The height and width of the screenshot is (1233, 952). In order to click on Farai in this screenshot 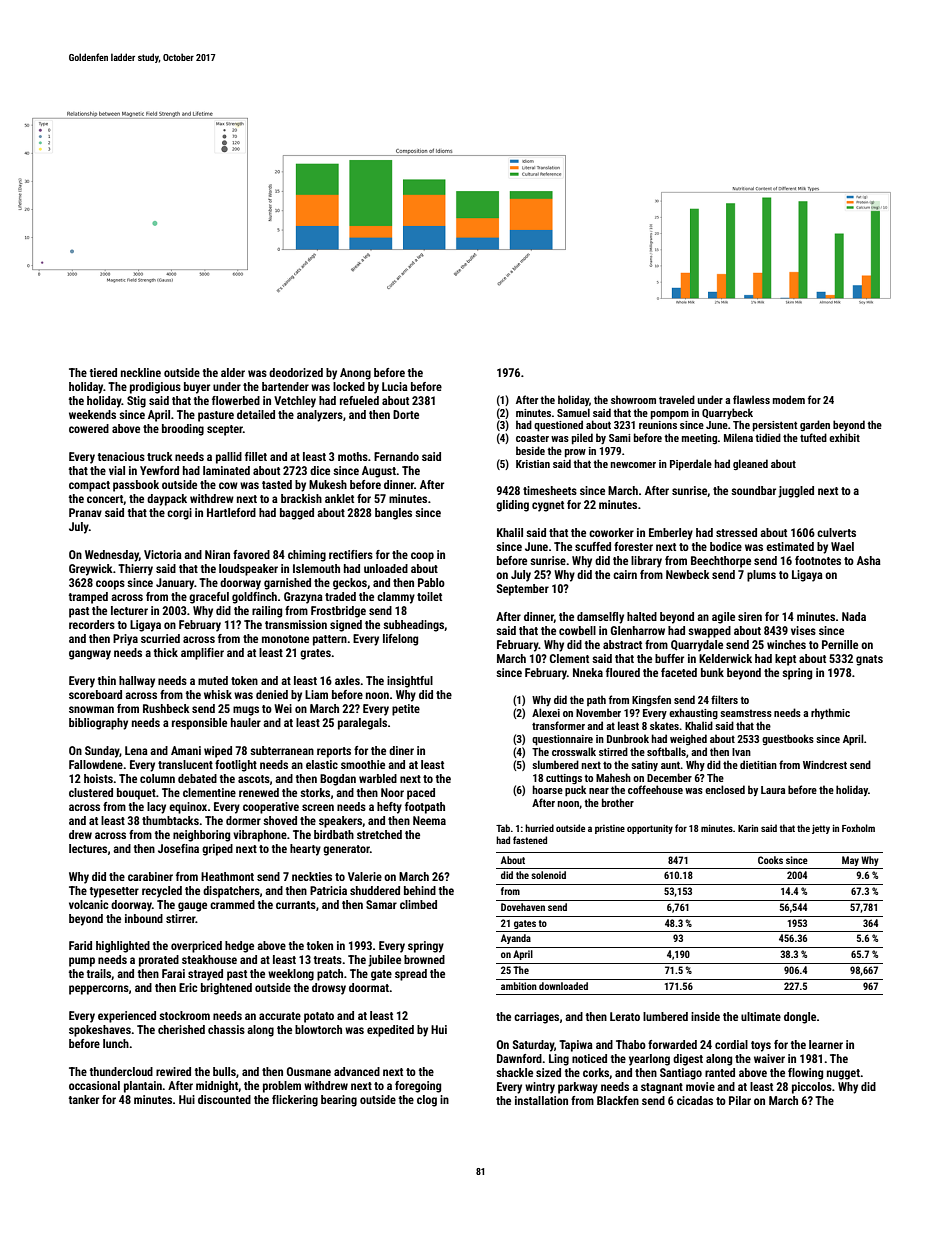, I will do `click(173, 973)`.
